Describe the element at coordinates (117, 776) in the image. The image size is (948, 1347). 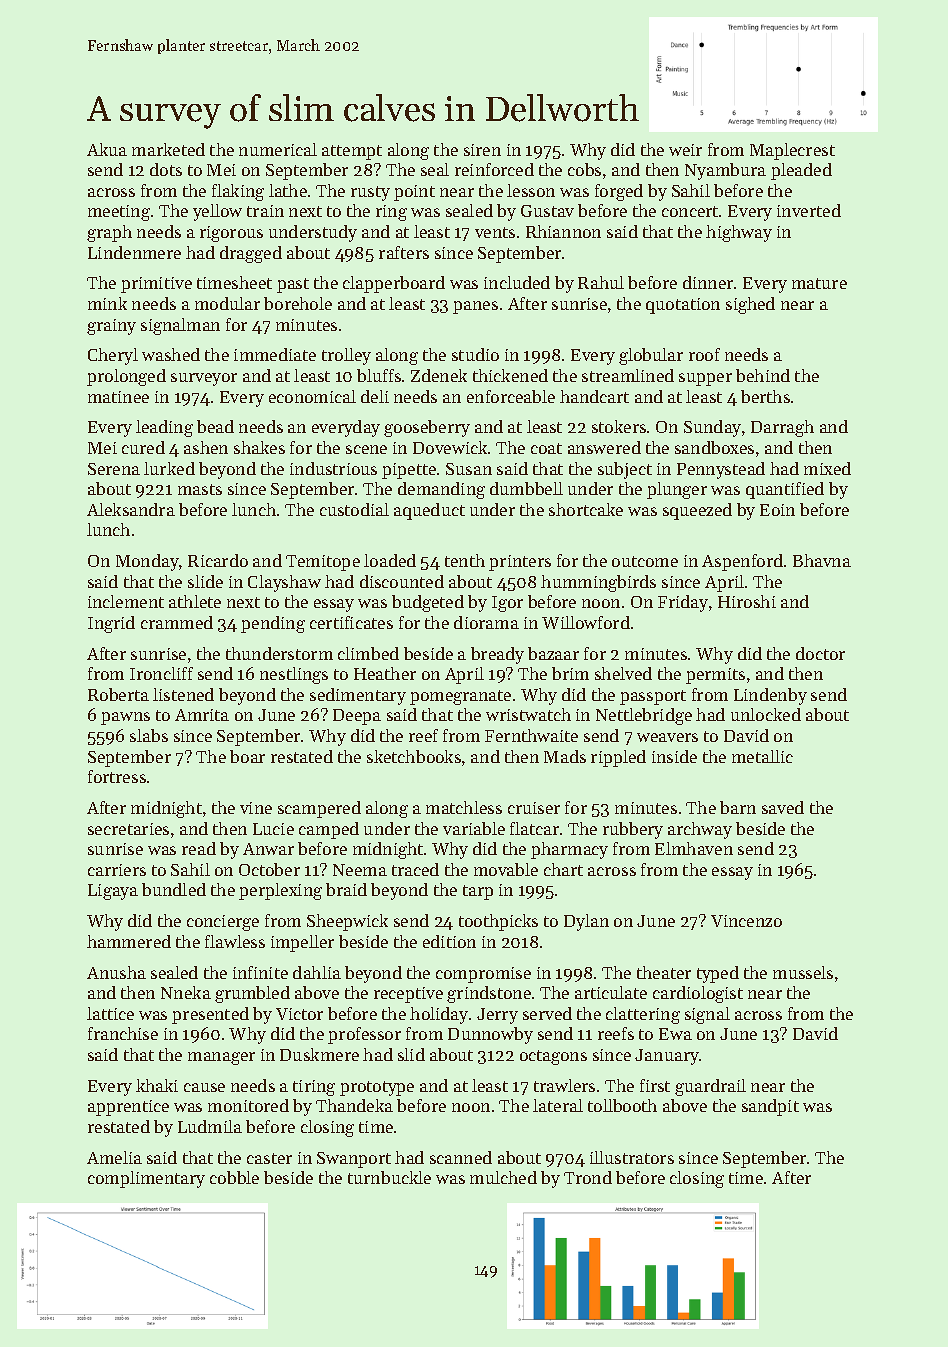
I see `fortress` at that location.
